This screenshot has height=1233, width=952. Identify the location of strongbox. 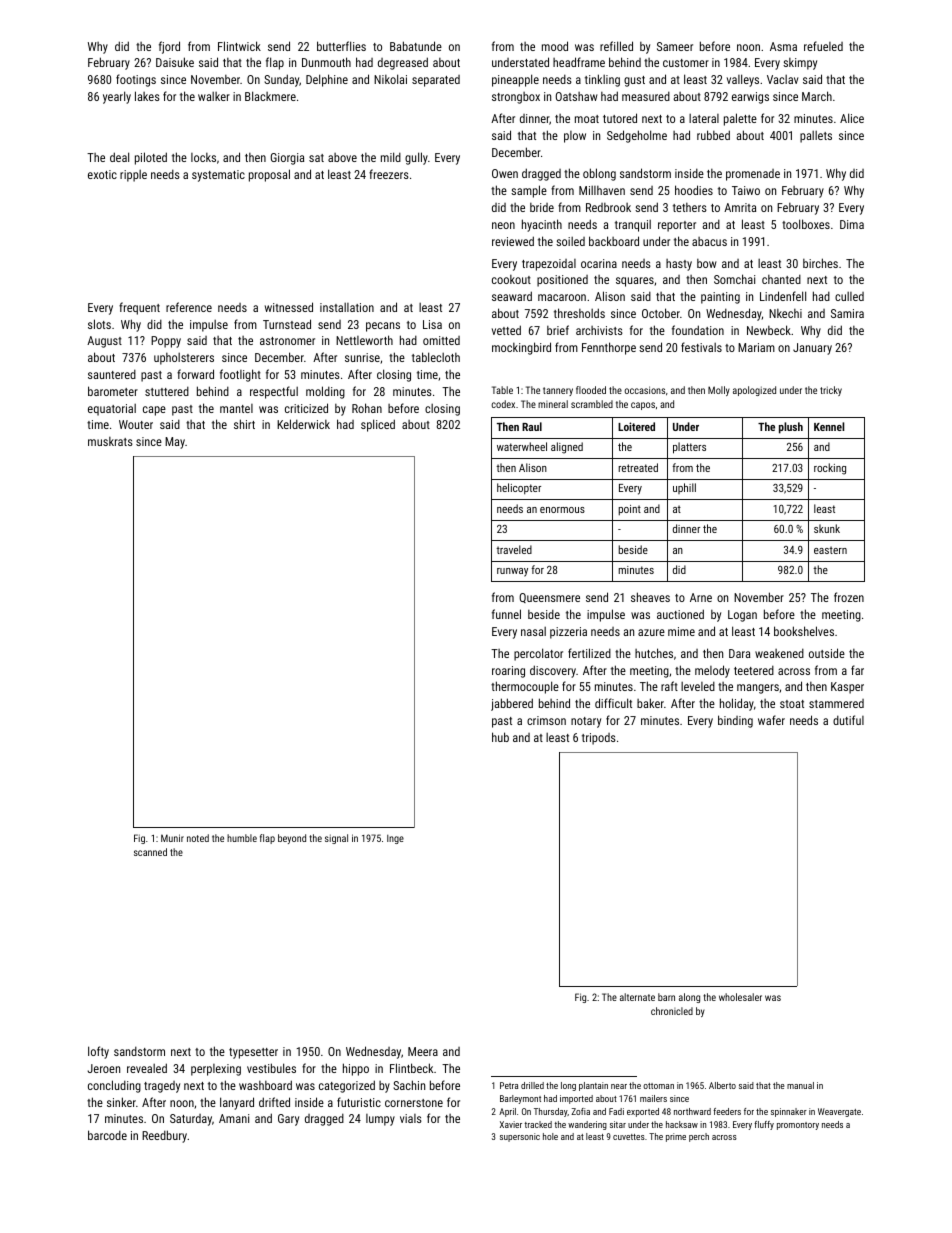
(516, 98).
